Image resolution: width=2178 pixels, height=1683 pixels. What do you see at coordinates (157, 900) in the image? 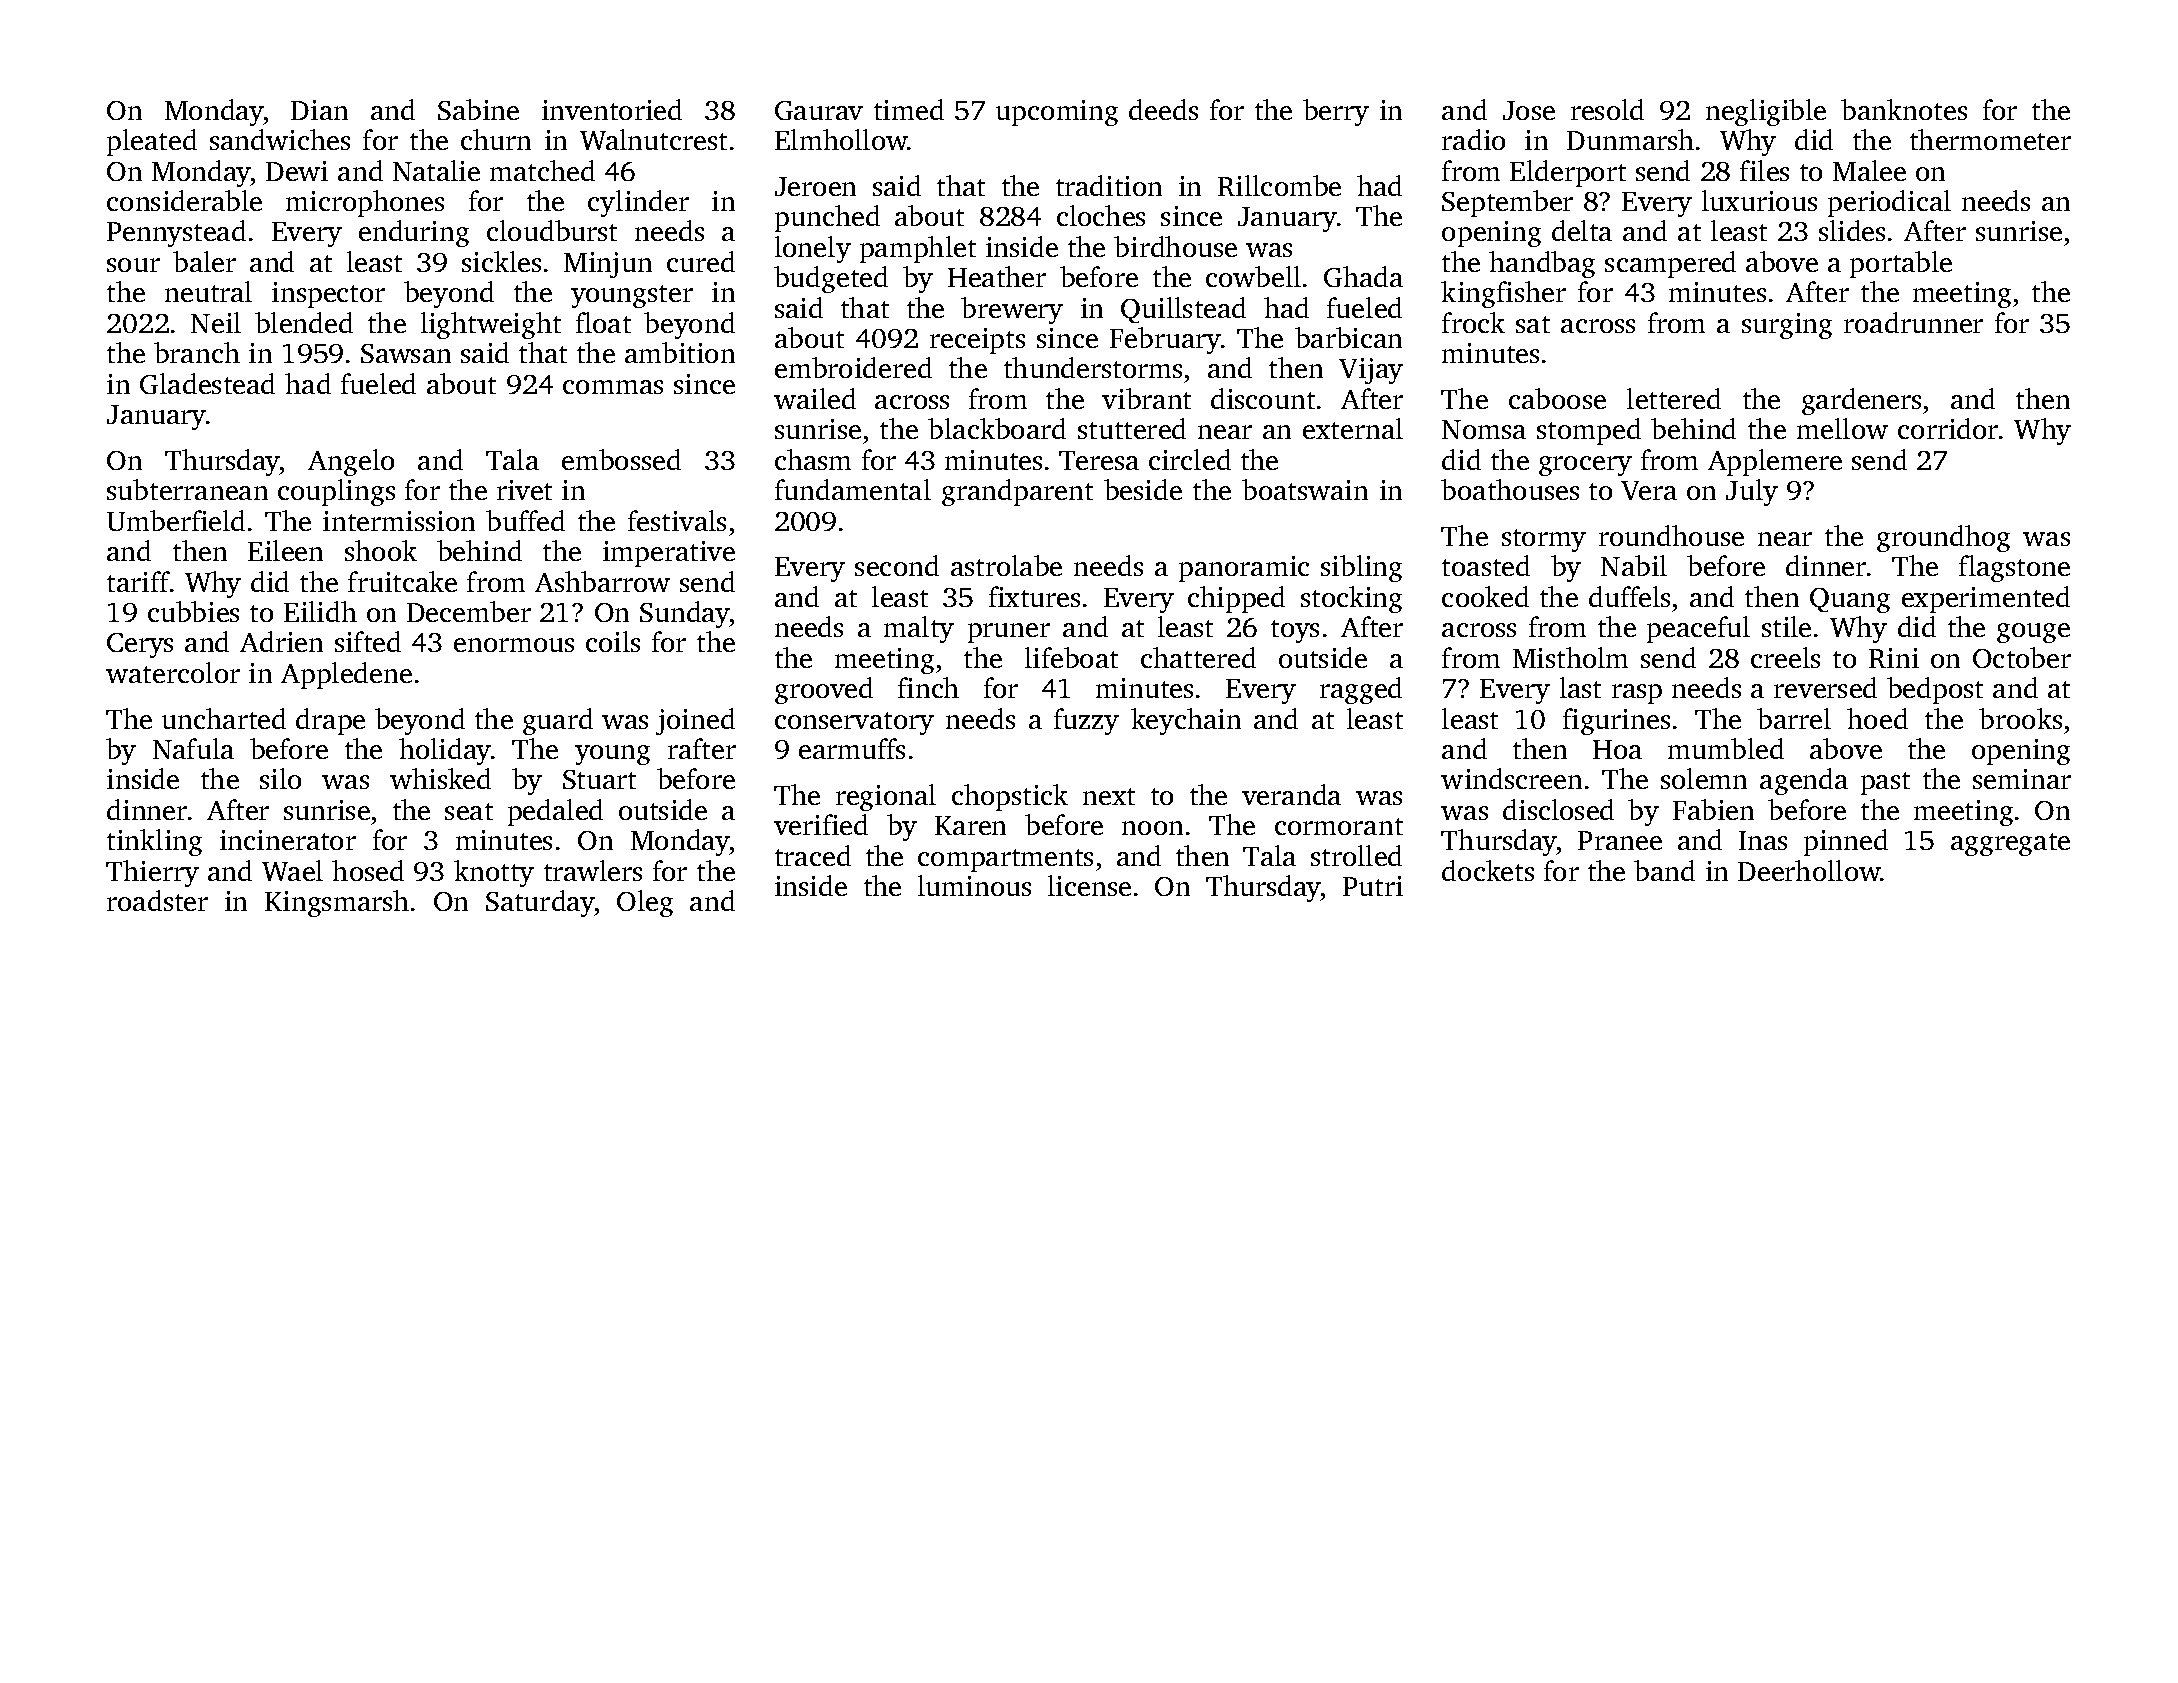
I see `roadster` at bounding box center [157, 900].
